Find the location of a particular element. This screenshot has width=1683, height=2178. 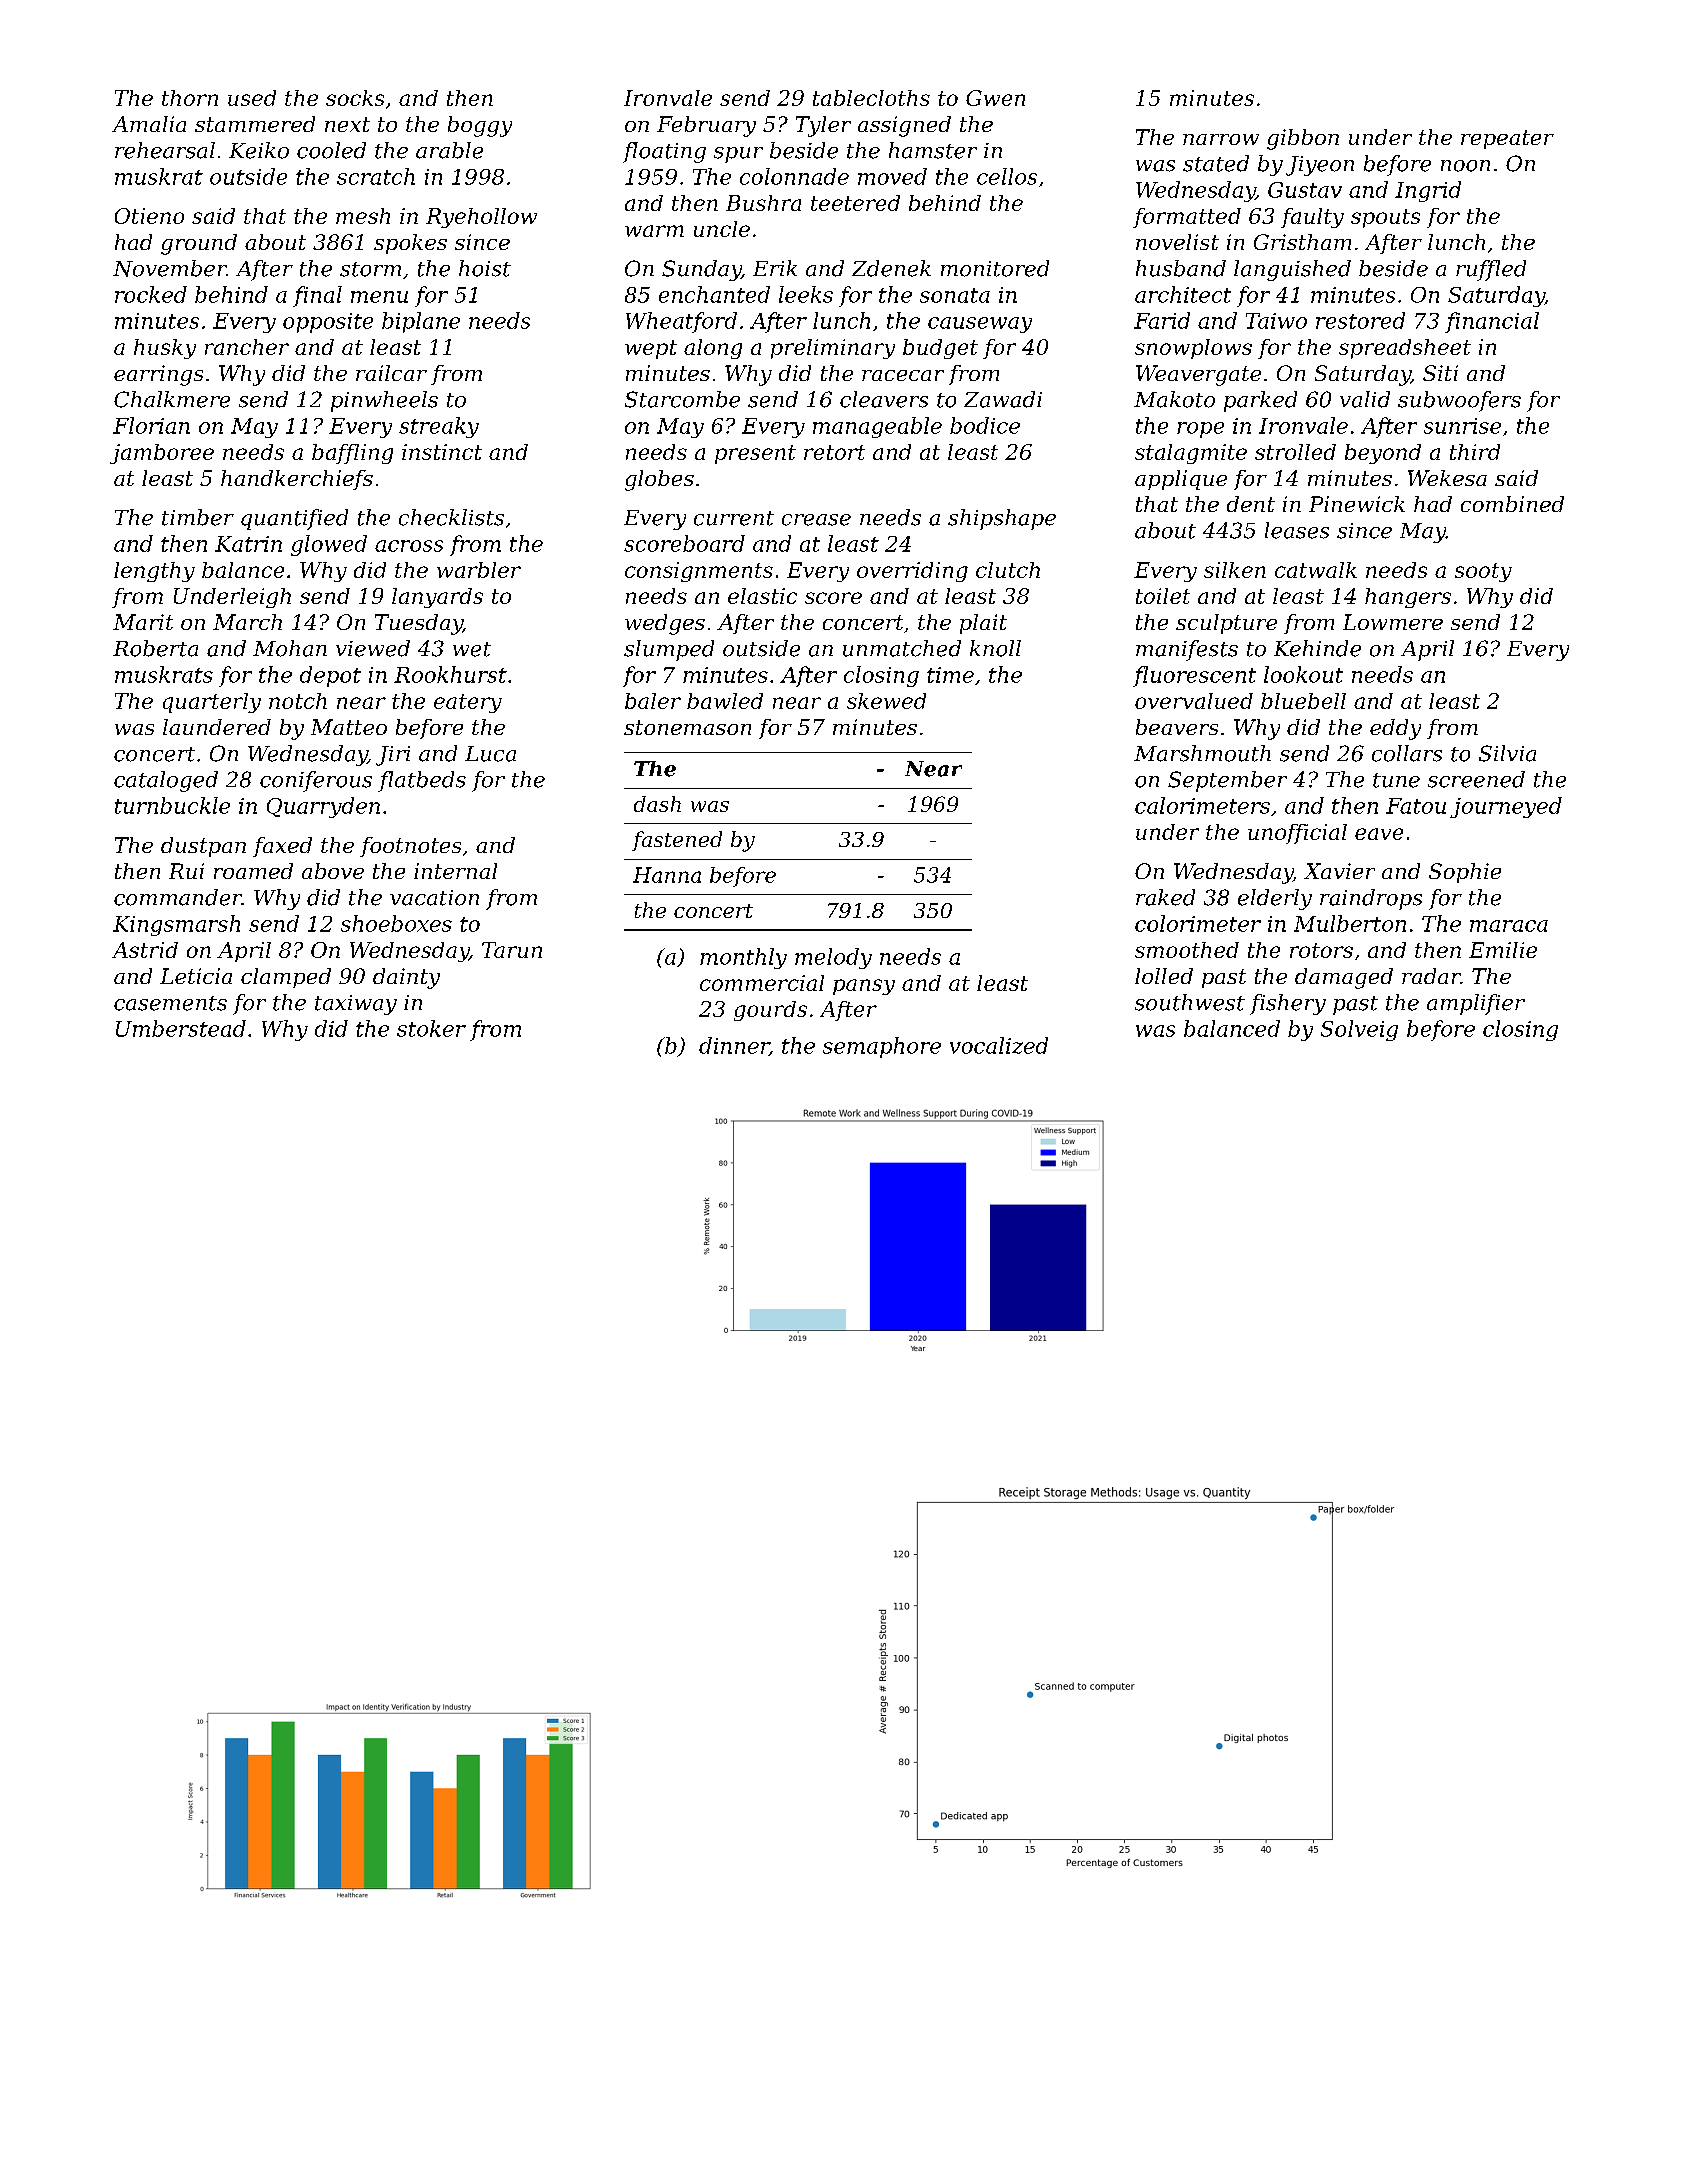

mesh is located at coordinates (363, 216).
